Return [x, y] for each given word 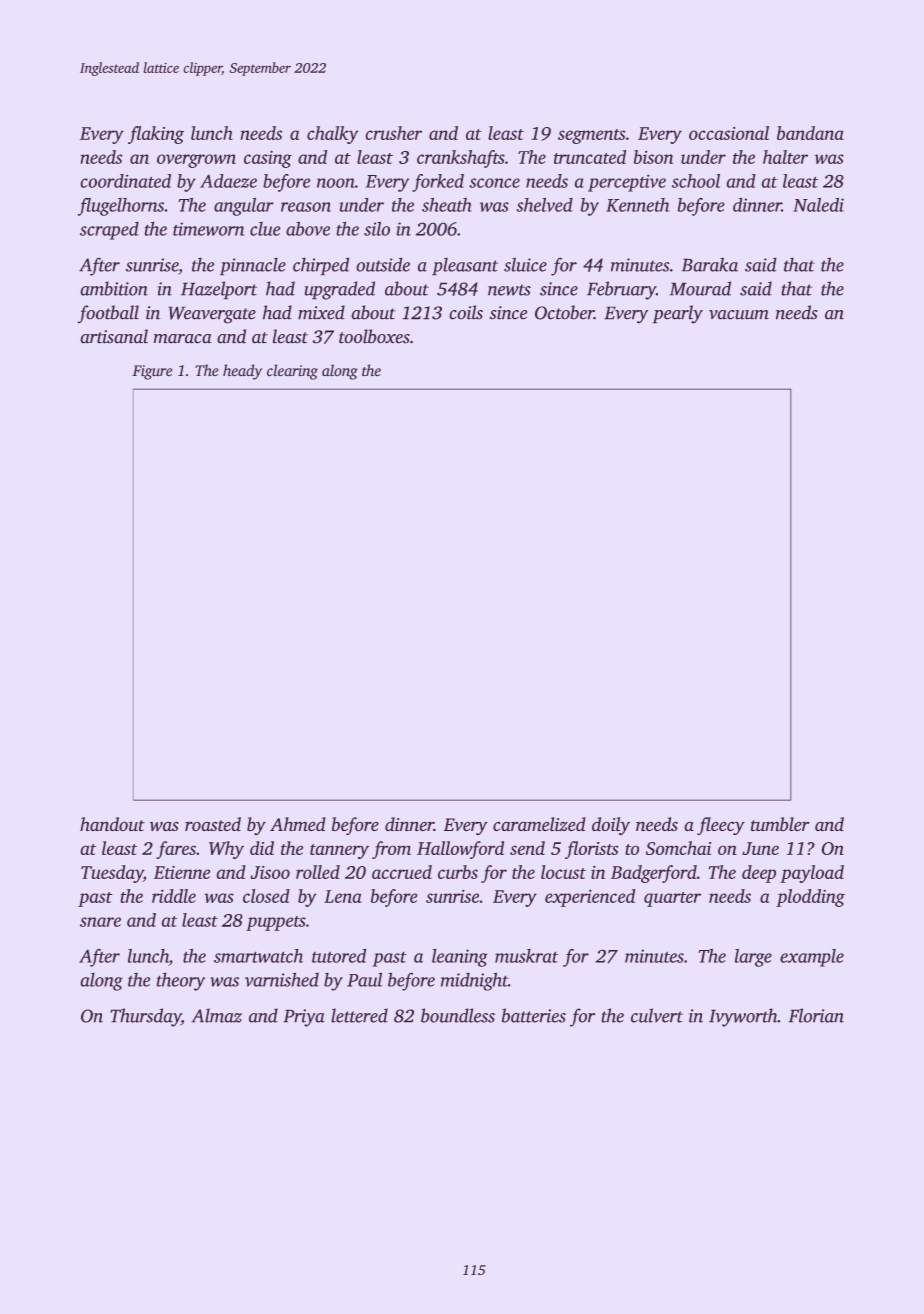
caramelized [539, 824]
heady [242, 372]
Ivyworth [743, 1017]
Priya [304, 1018]
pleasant [465, 266]
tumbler [780, 824]
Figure [152, 372]
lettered [359, 1015]
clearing [292, 372]
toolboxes [374, 336]
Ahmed [298, 824]
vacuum [739, 315]
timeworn [208, 229]
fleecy [721, 826]
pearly [677, 314]
